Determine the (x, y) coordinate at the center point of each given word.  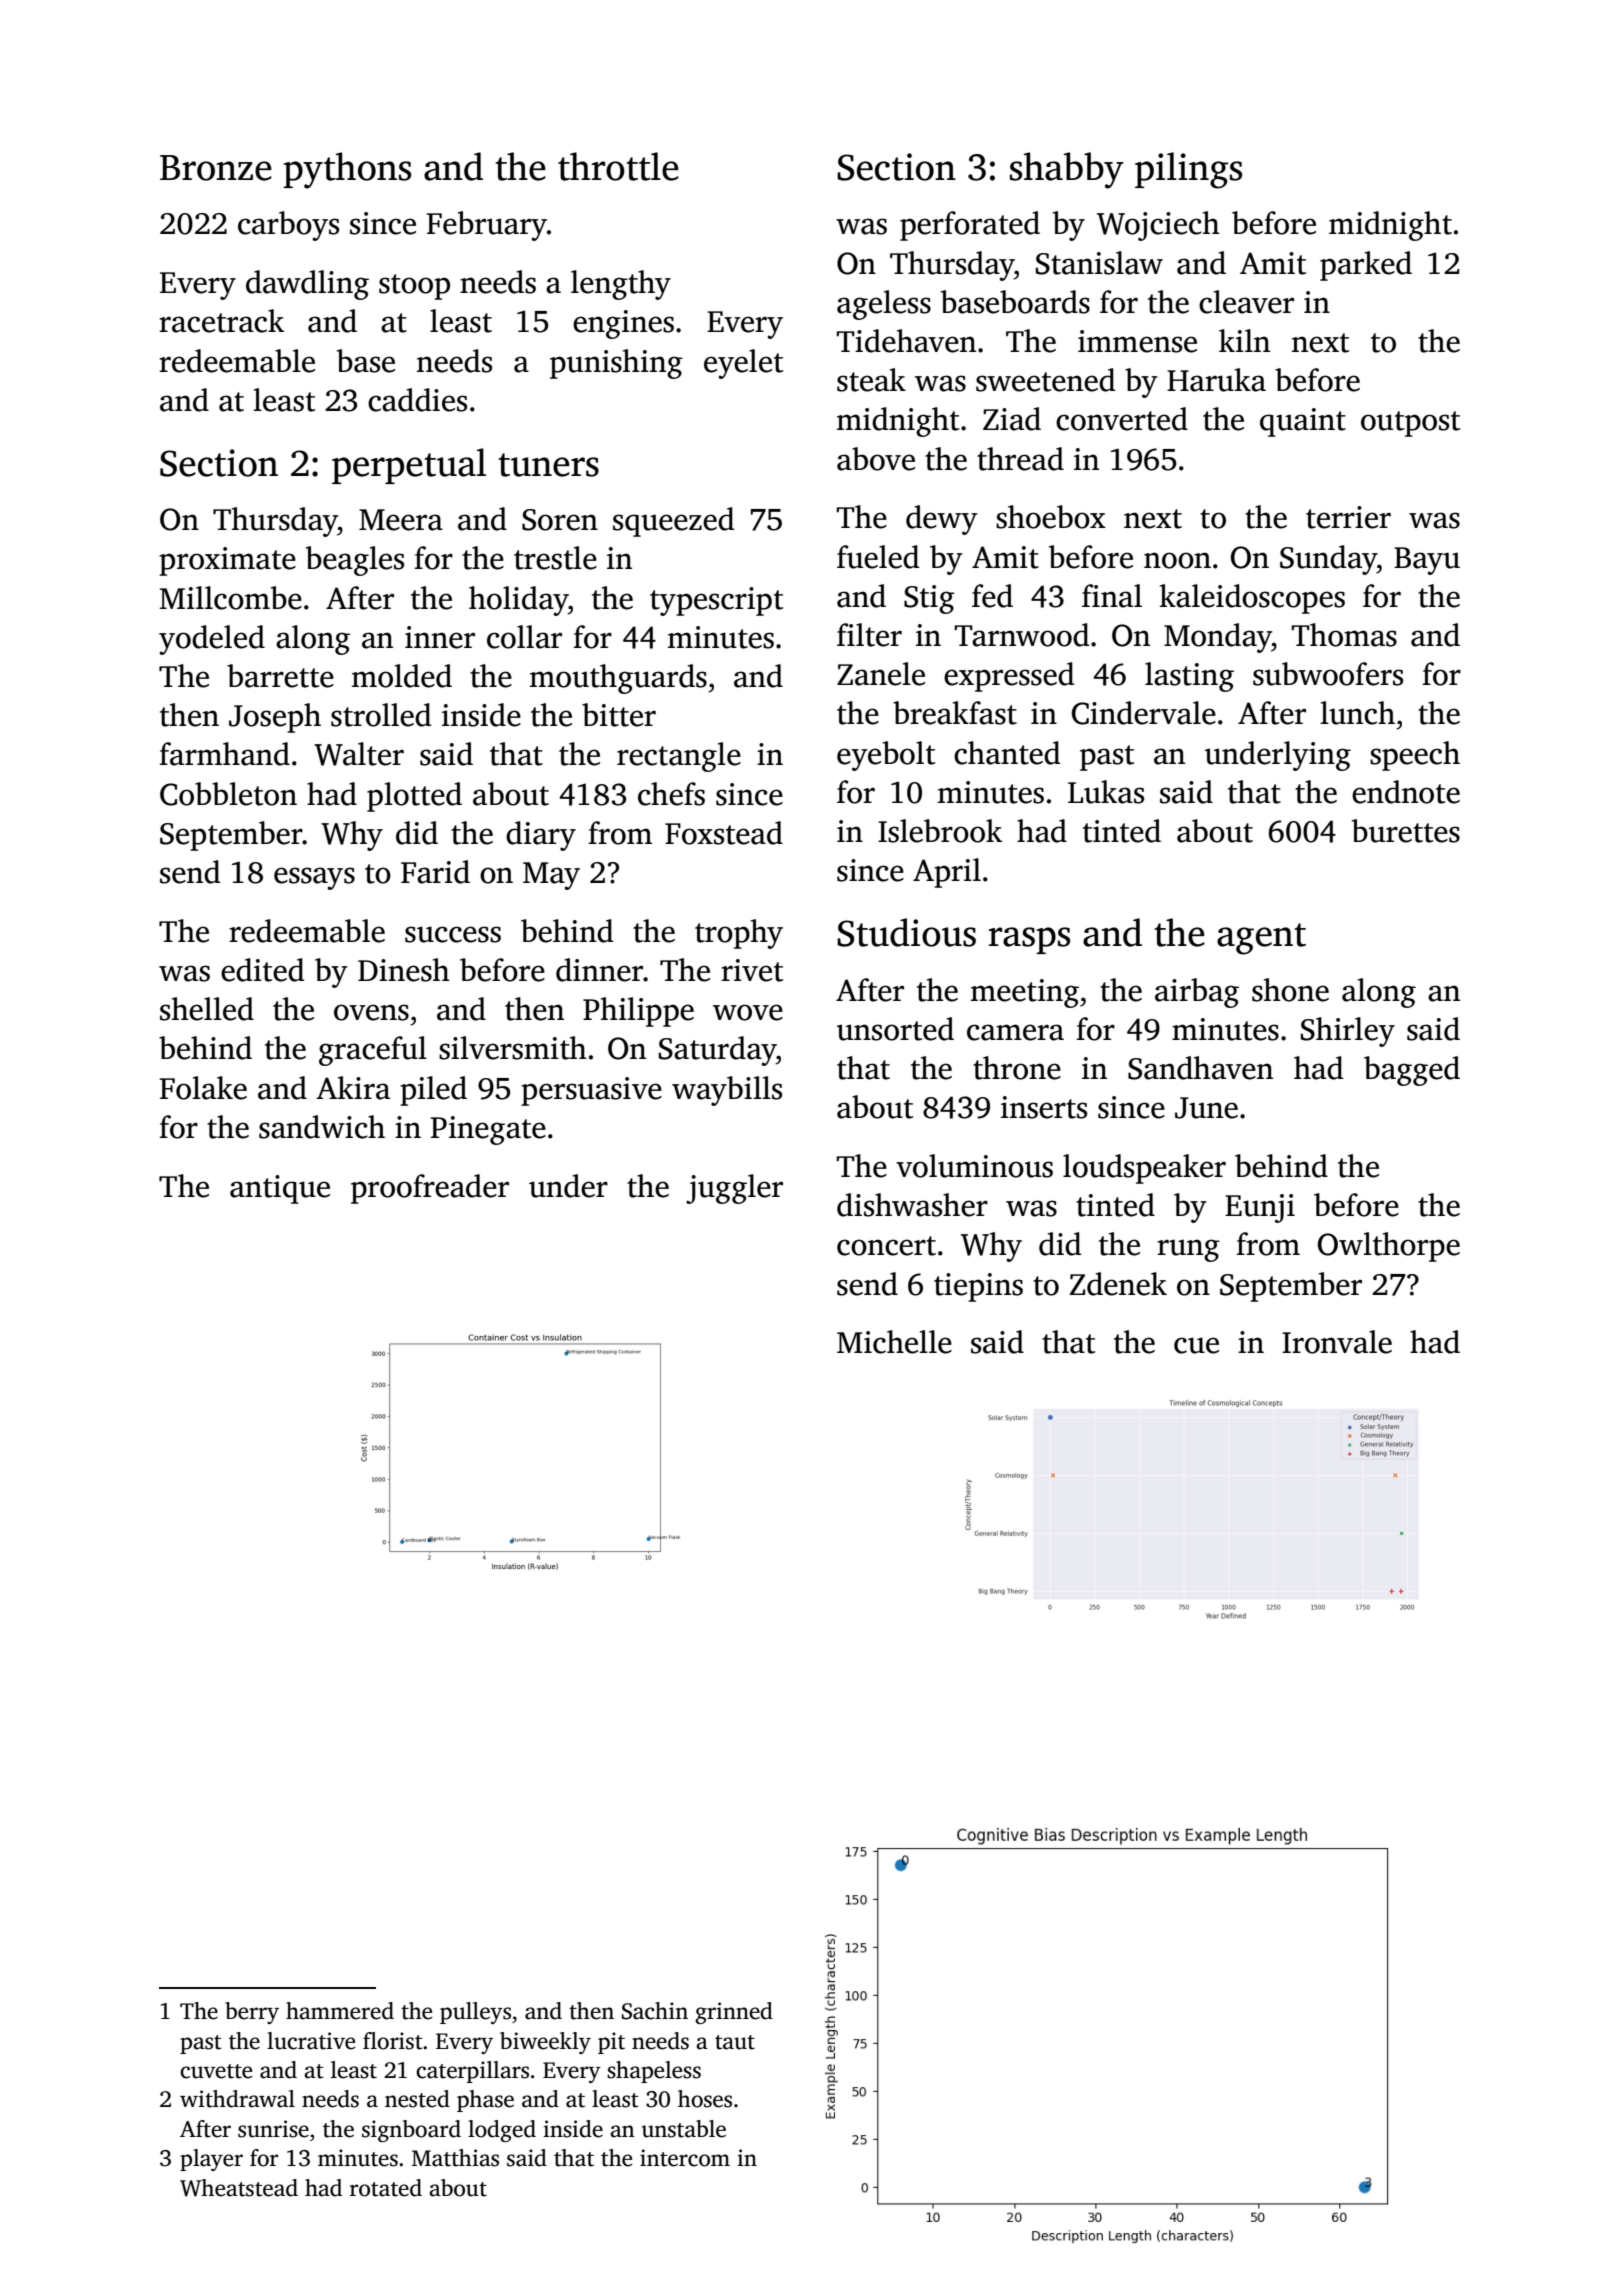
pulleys (475, 2013)
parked (1366, 266)
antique (280, 1189)
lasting (1189, 677)
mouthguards (618, 679)
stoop (414, 287)
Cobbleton (228, 794)
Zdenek (1118, 1284)
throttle (618, 166)
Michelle (894, 1342)
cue (1196, 1345)
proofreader (430, 1189)
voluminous (974, 1166)
